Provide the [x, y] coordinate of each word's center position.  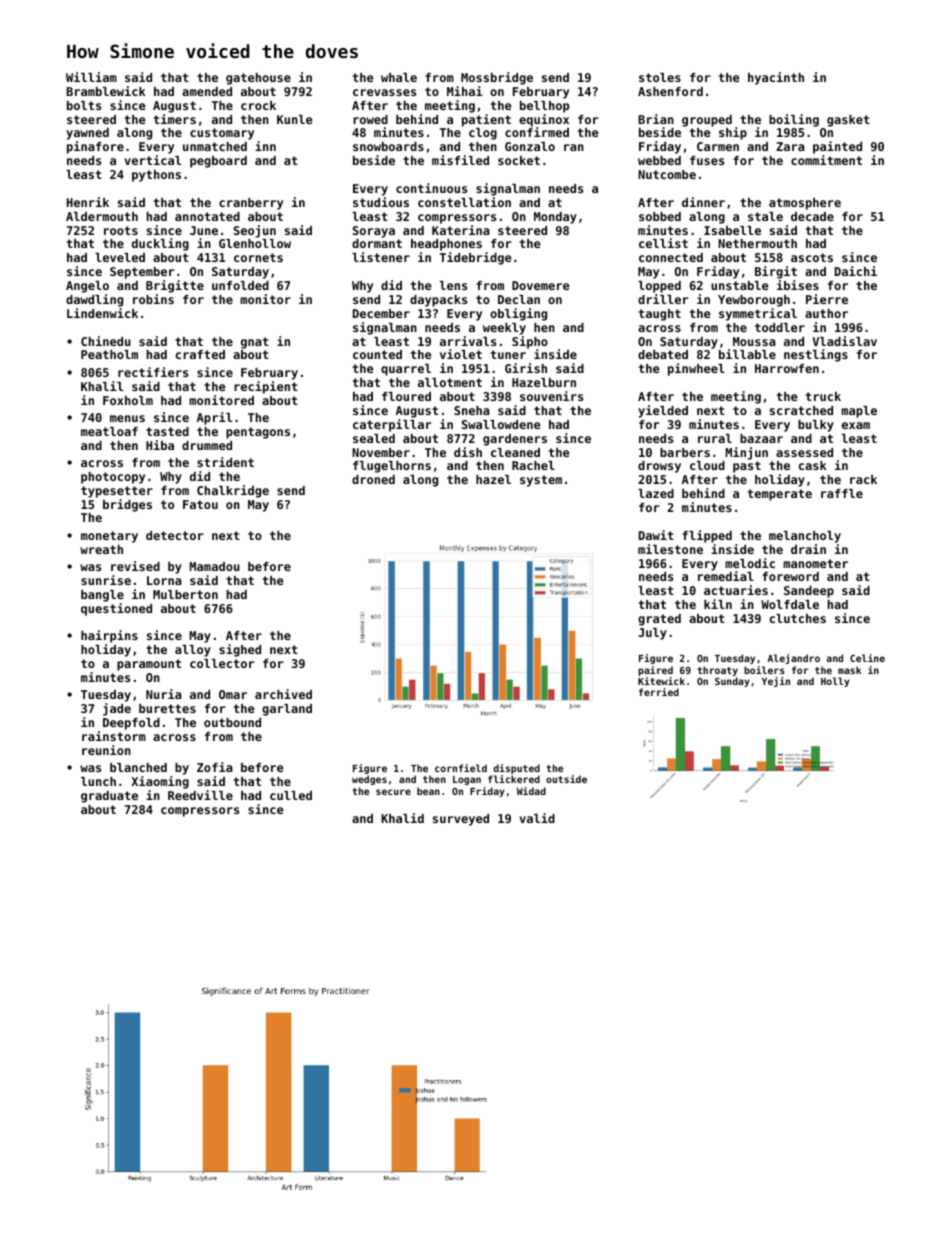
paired [655, 671]
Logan [467, 780]
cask [812, 465]
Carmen [718, 146]
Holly [835, 682]
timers [175, 119]
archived [283, 694]
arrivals [468, 341]
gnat [255, 343]
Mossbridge [497, 78]
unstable [739, 285]
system [541, 481]
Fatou [200, 504]
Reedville [200, 795]
